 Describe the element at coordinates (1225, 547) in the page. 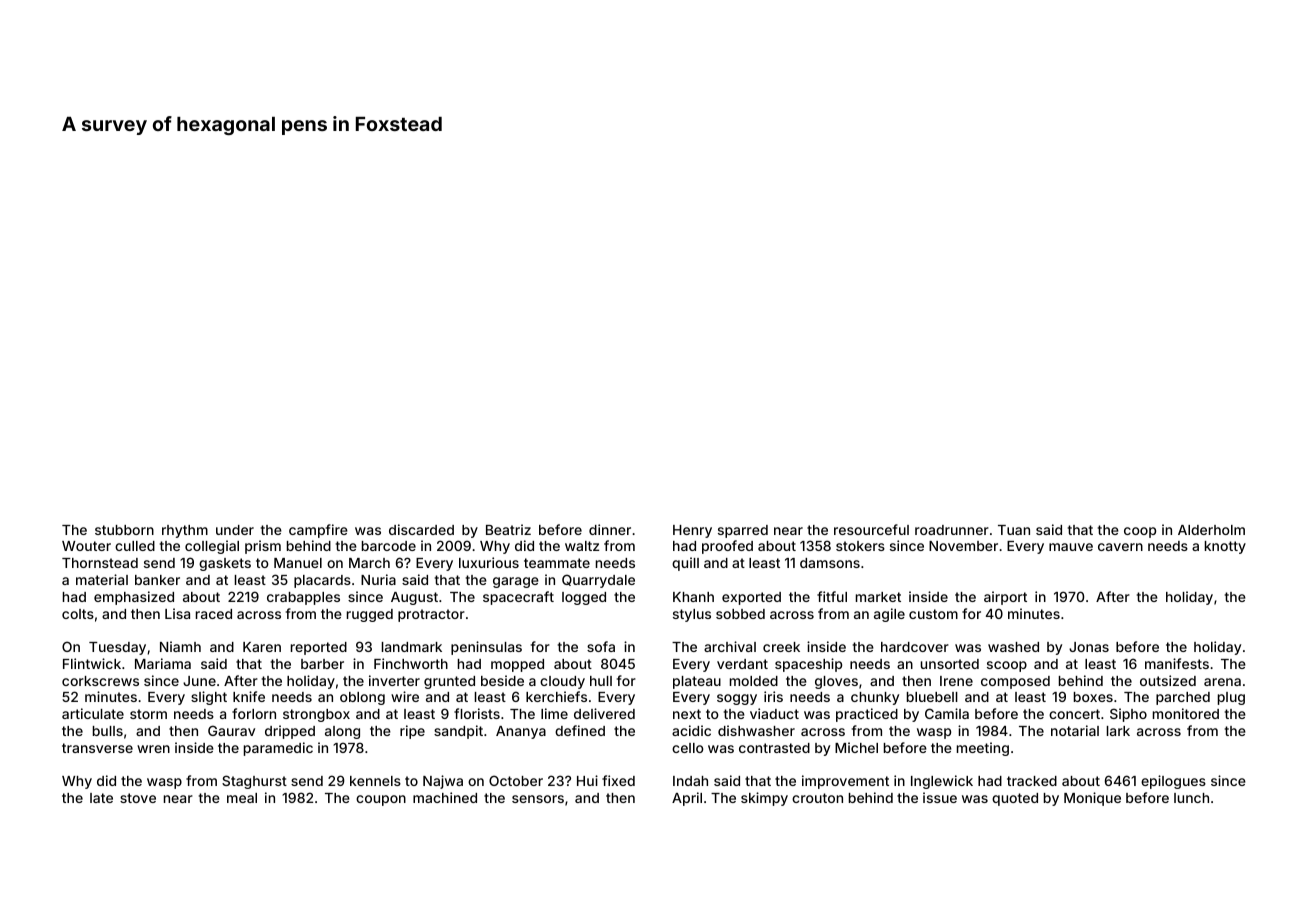

I see `knotty` at that location.
